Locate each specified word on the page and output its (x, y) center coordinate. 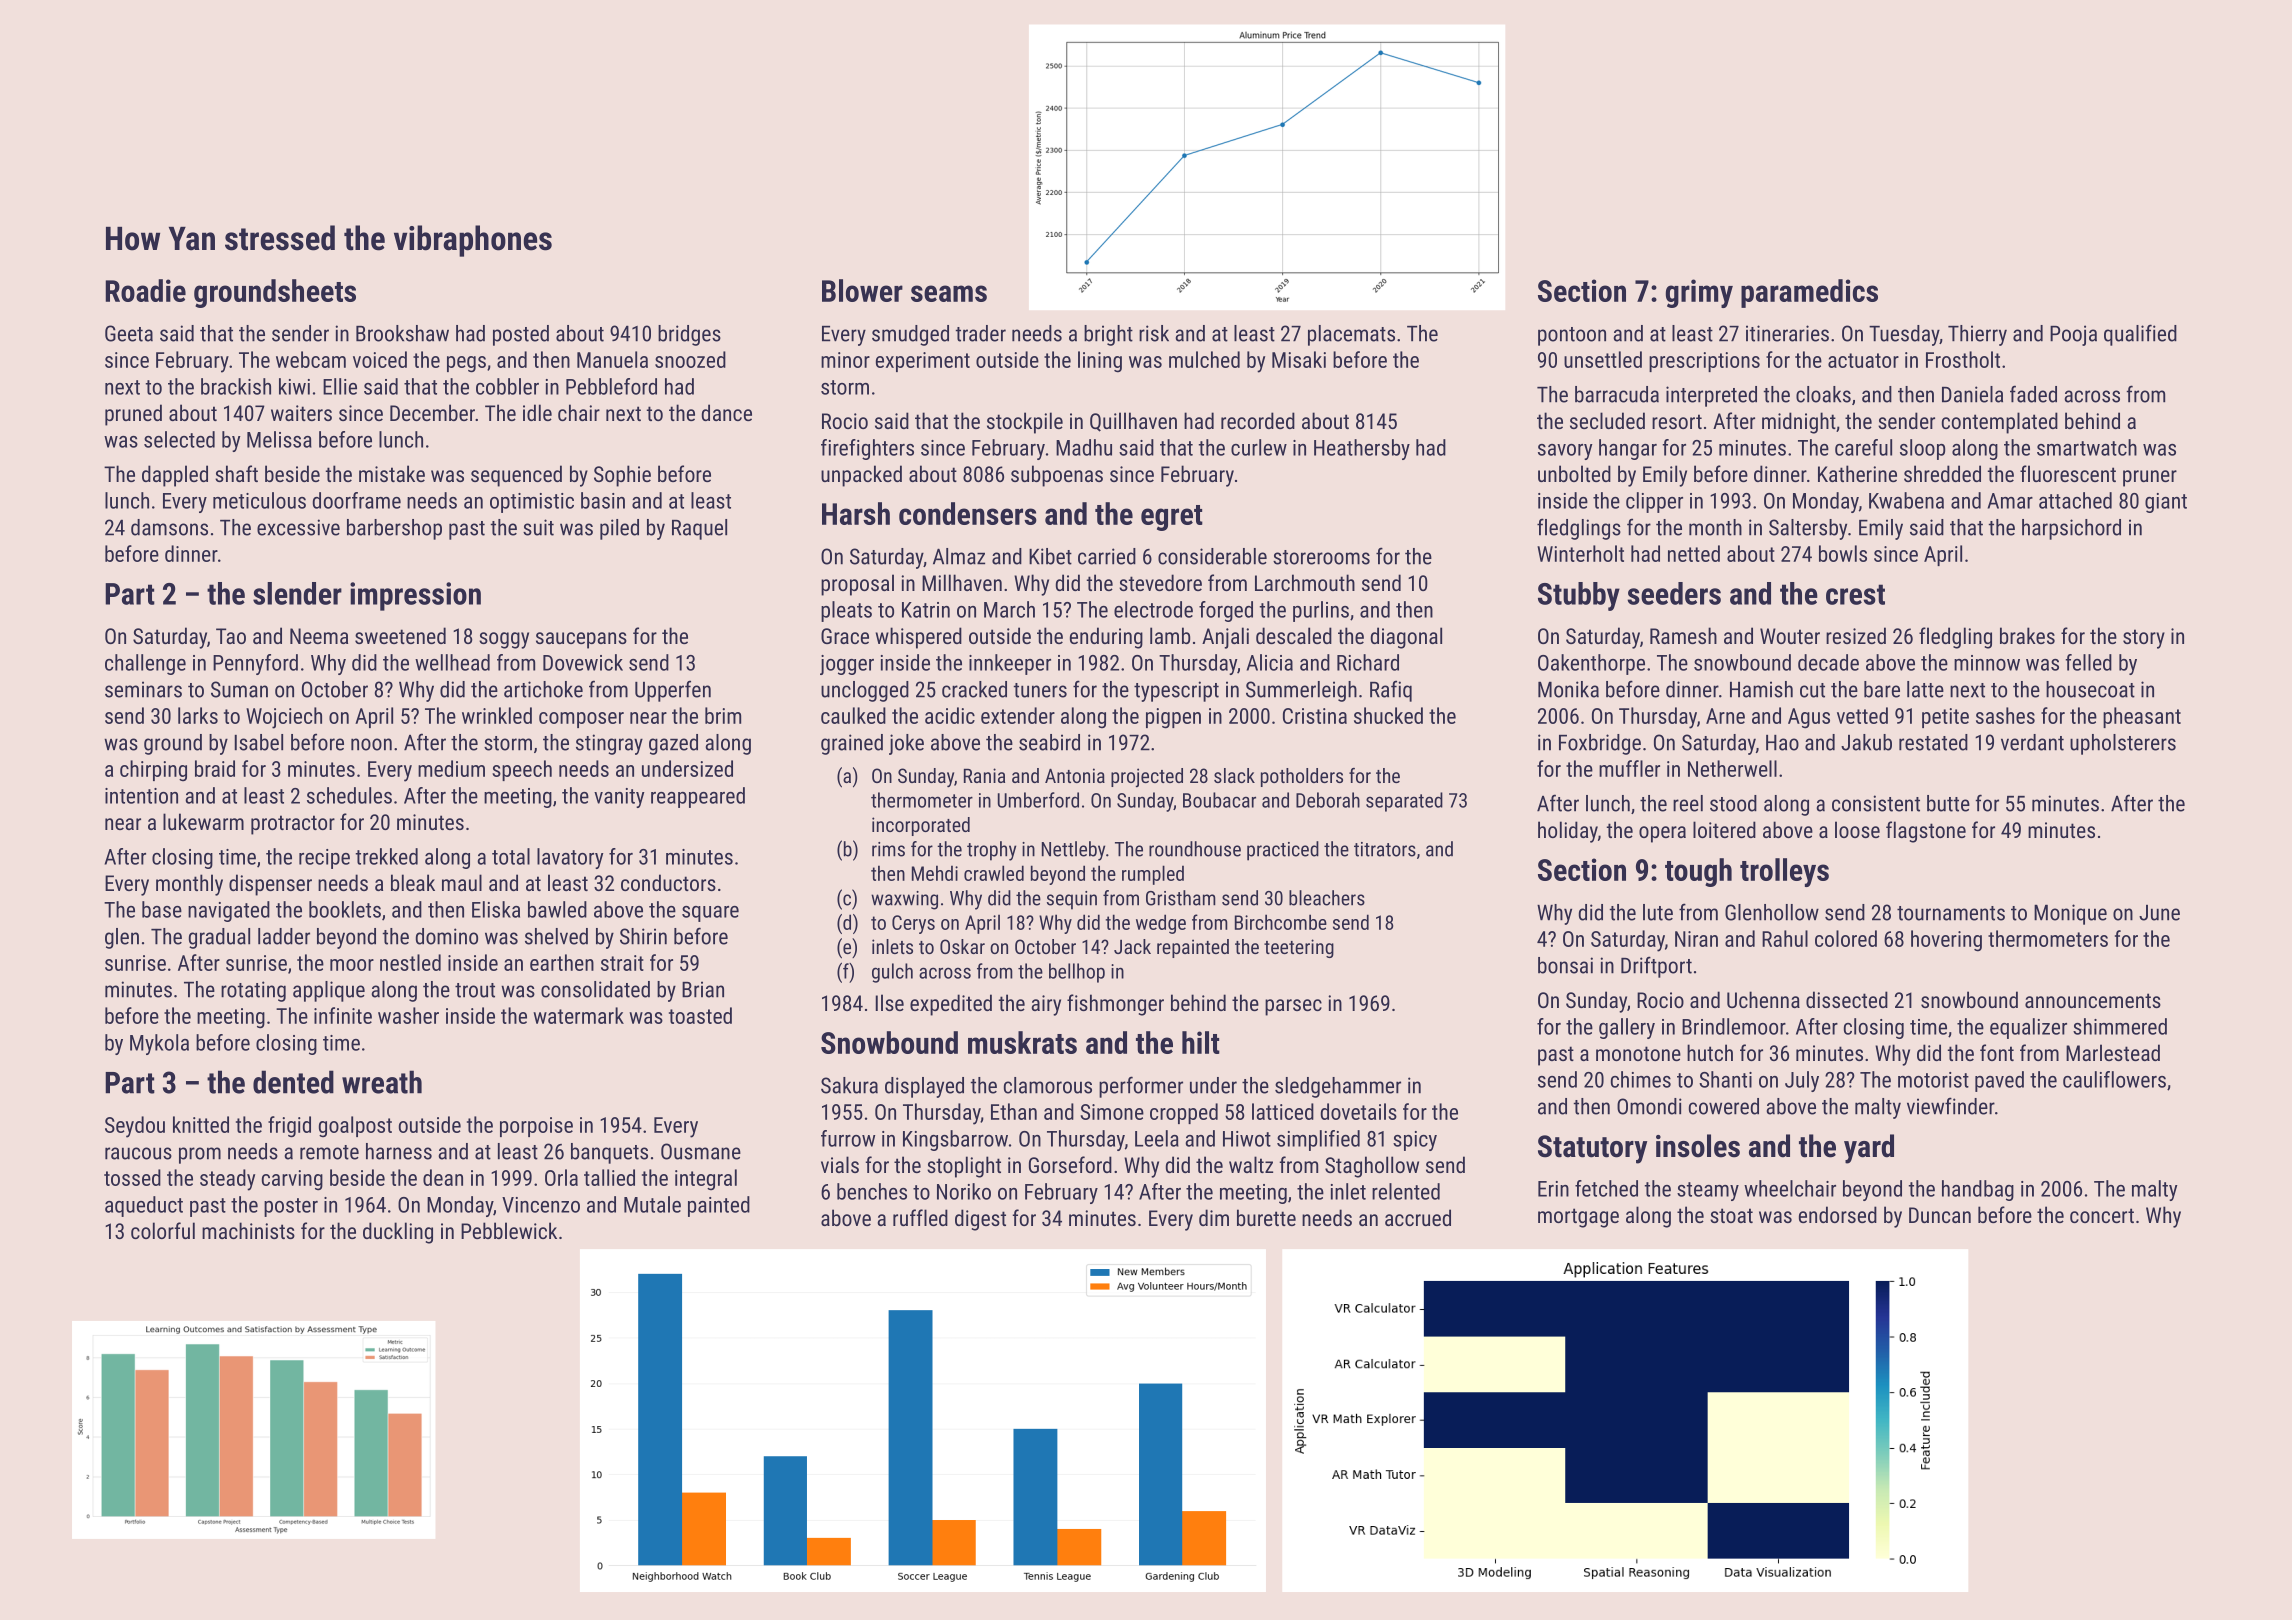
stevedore (1160, 582)
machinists (248, 1230)
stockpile (1025, 423)
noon (371, 744)
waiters (301, 413)
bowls (1843, 553)
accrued (1418, 1217)
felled (2088, 662)
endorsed (1838, 1214)
